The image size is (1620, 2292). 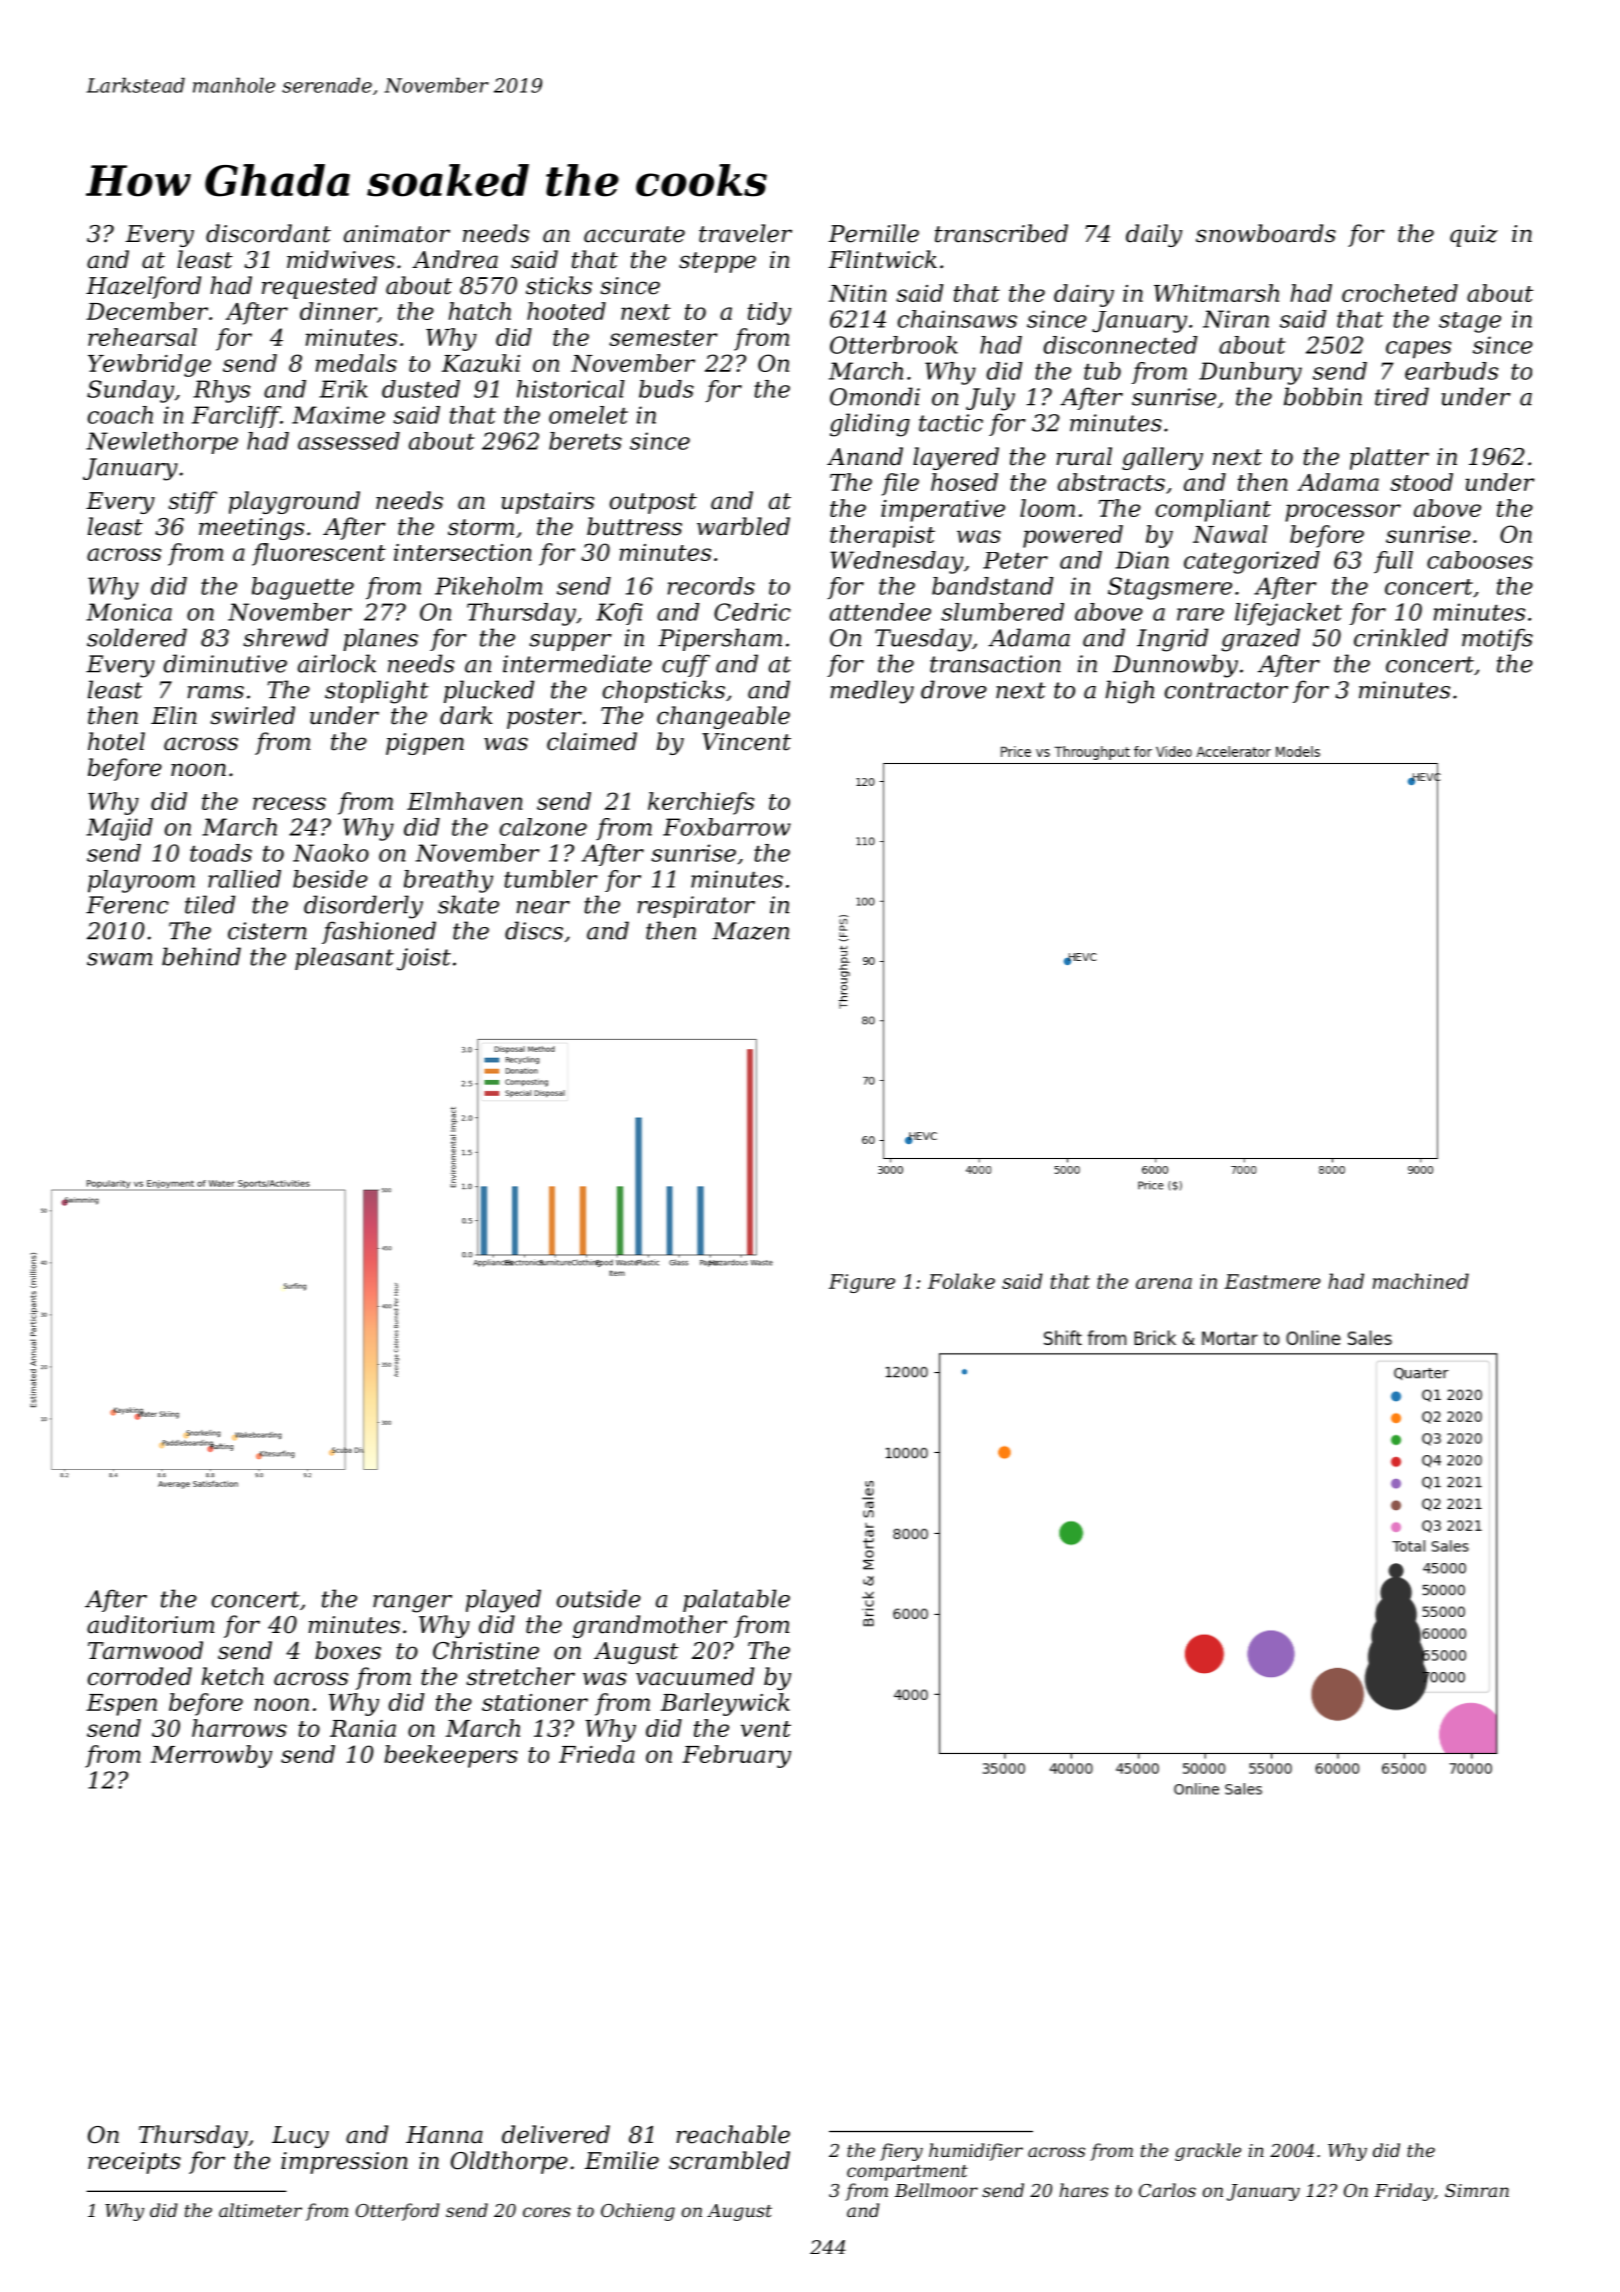 What do you see at coordinates (455, 259) in the screenshot?
I see `Andrea` at bounding box center [455, 259].
